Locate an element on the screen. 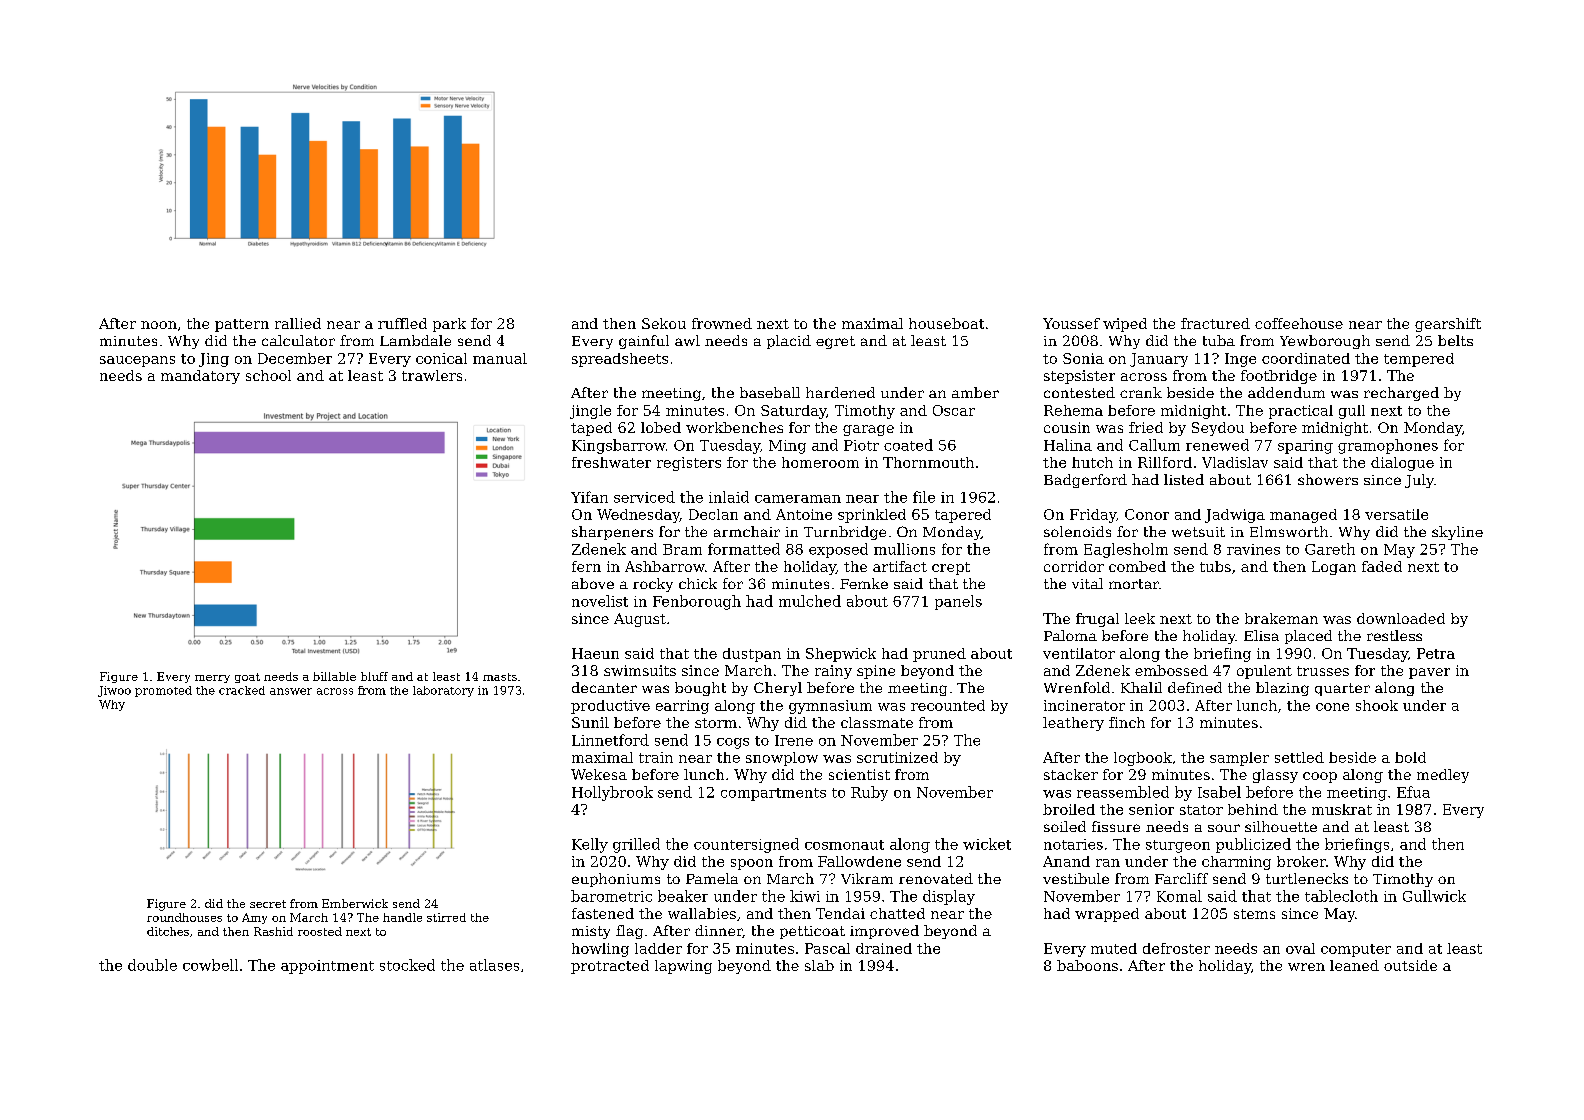 This screenshot has width=1584, height=1120. wallabies is located at coordinates (702, 913).
